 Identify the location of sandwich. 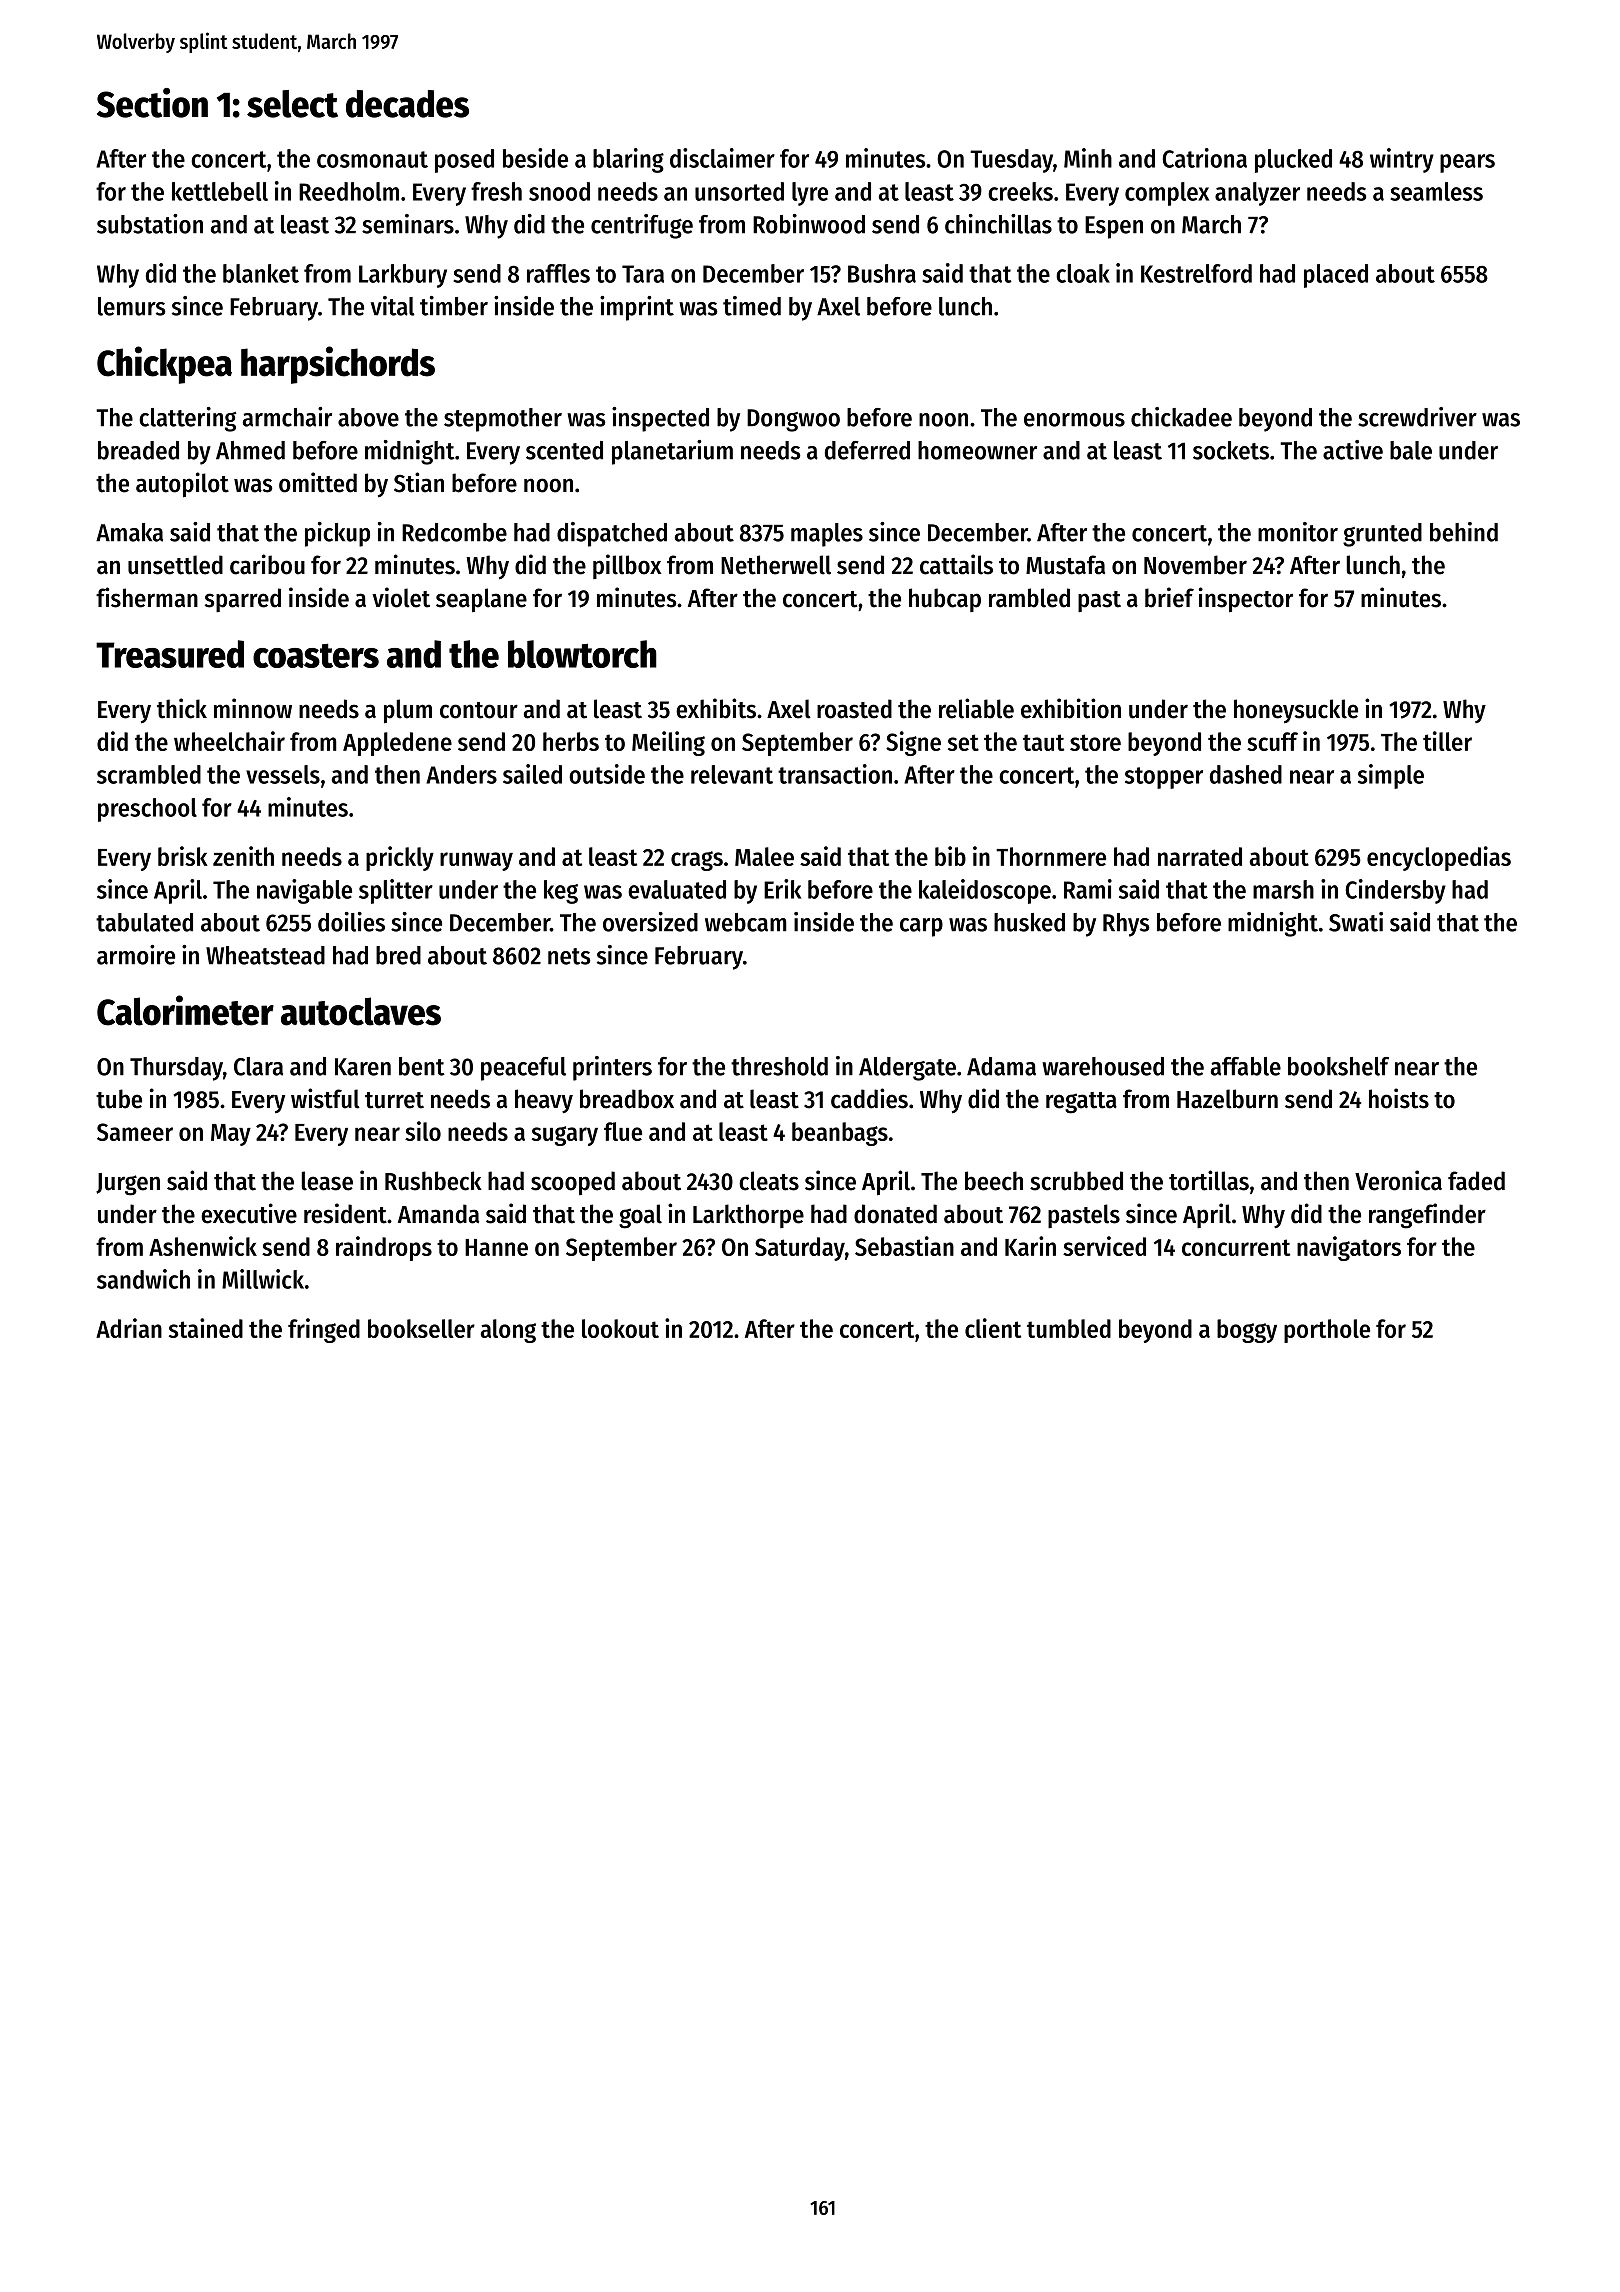
(143, 1279).
